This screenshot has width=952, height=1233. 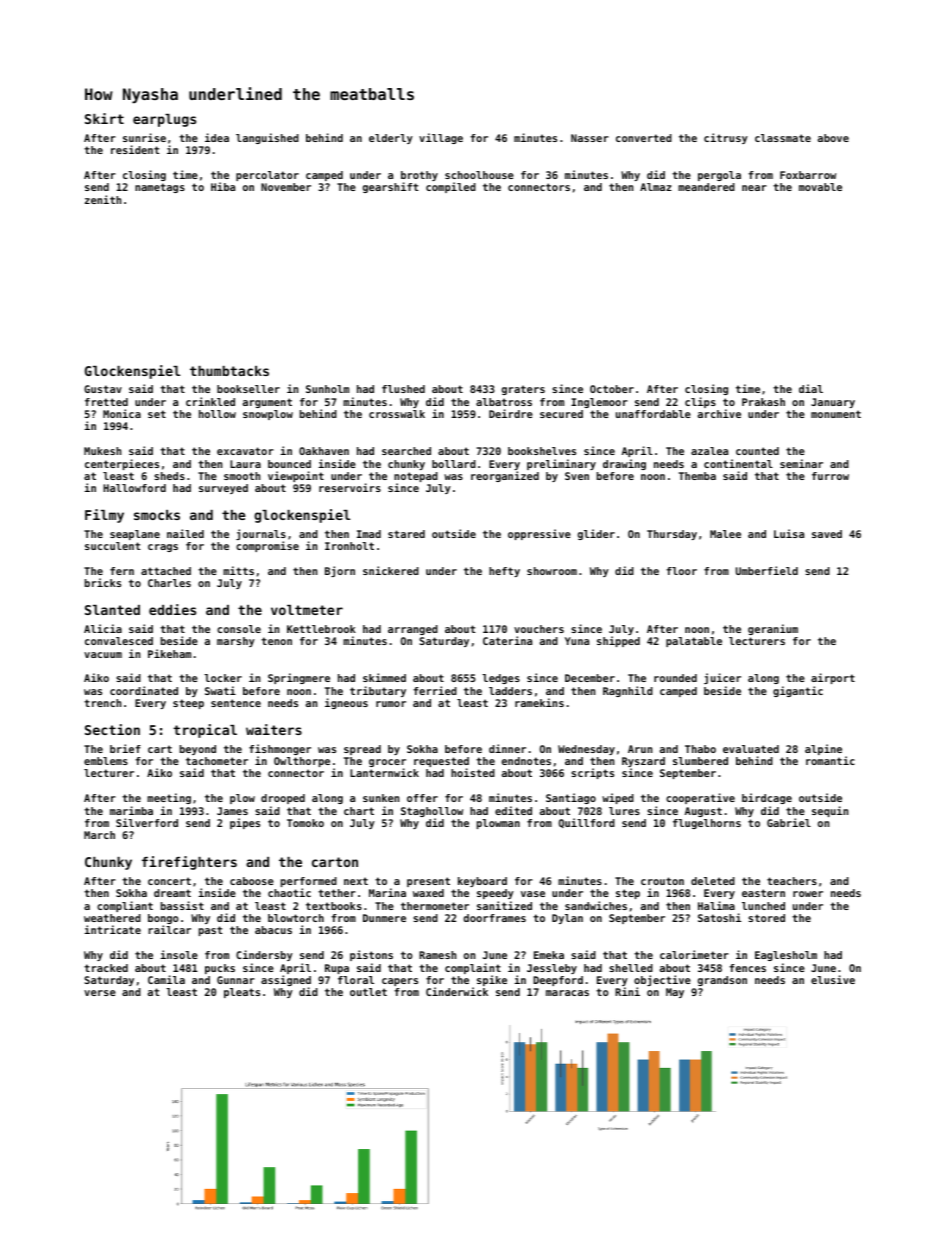 What do you see at coordinates (719, 413) in the screenshot?
I see `archive` at bounding box center [719, 413].
